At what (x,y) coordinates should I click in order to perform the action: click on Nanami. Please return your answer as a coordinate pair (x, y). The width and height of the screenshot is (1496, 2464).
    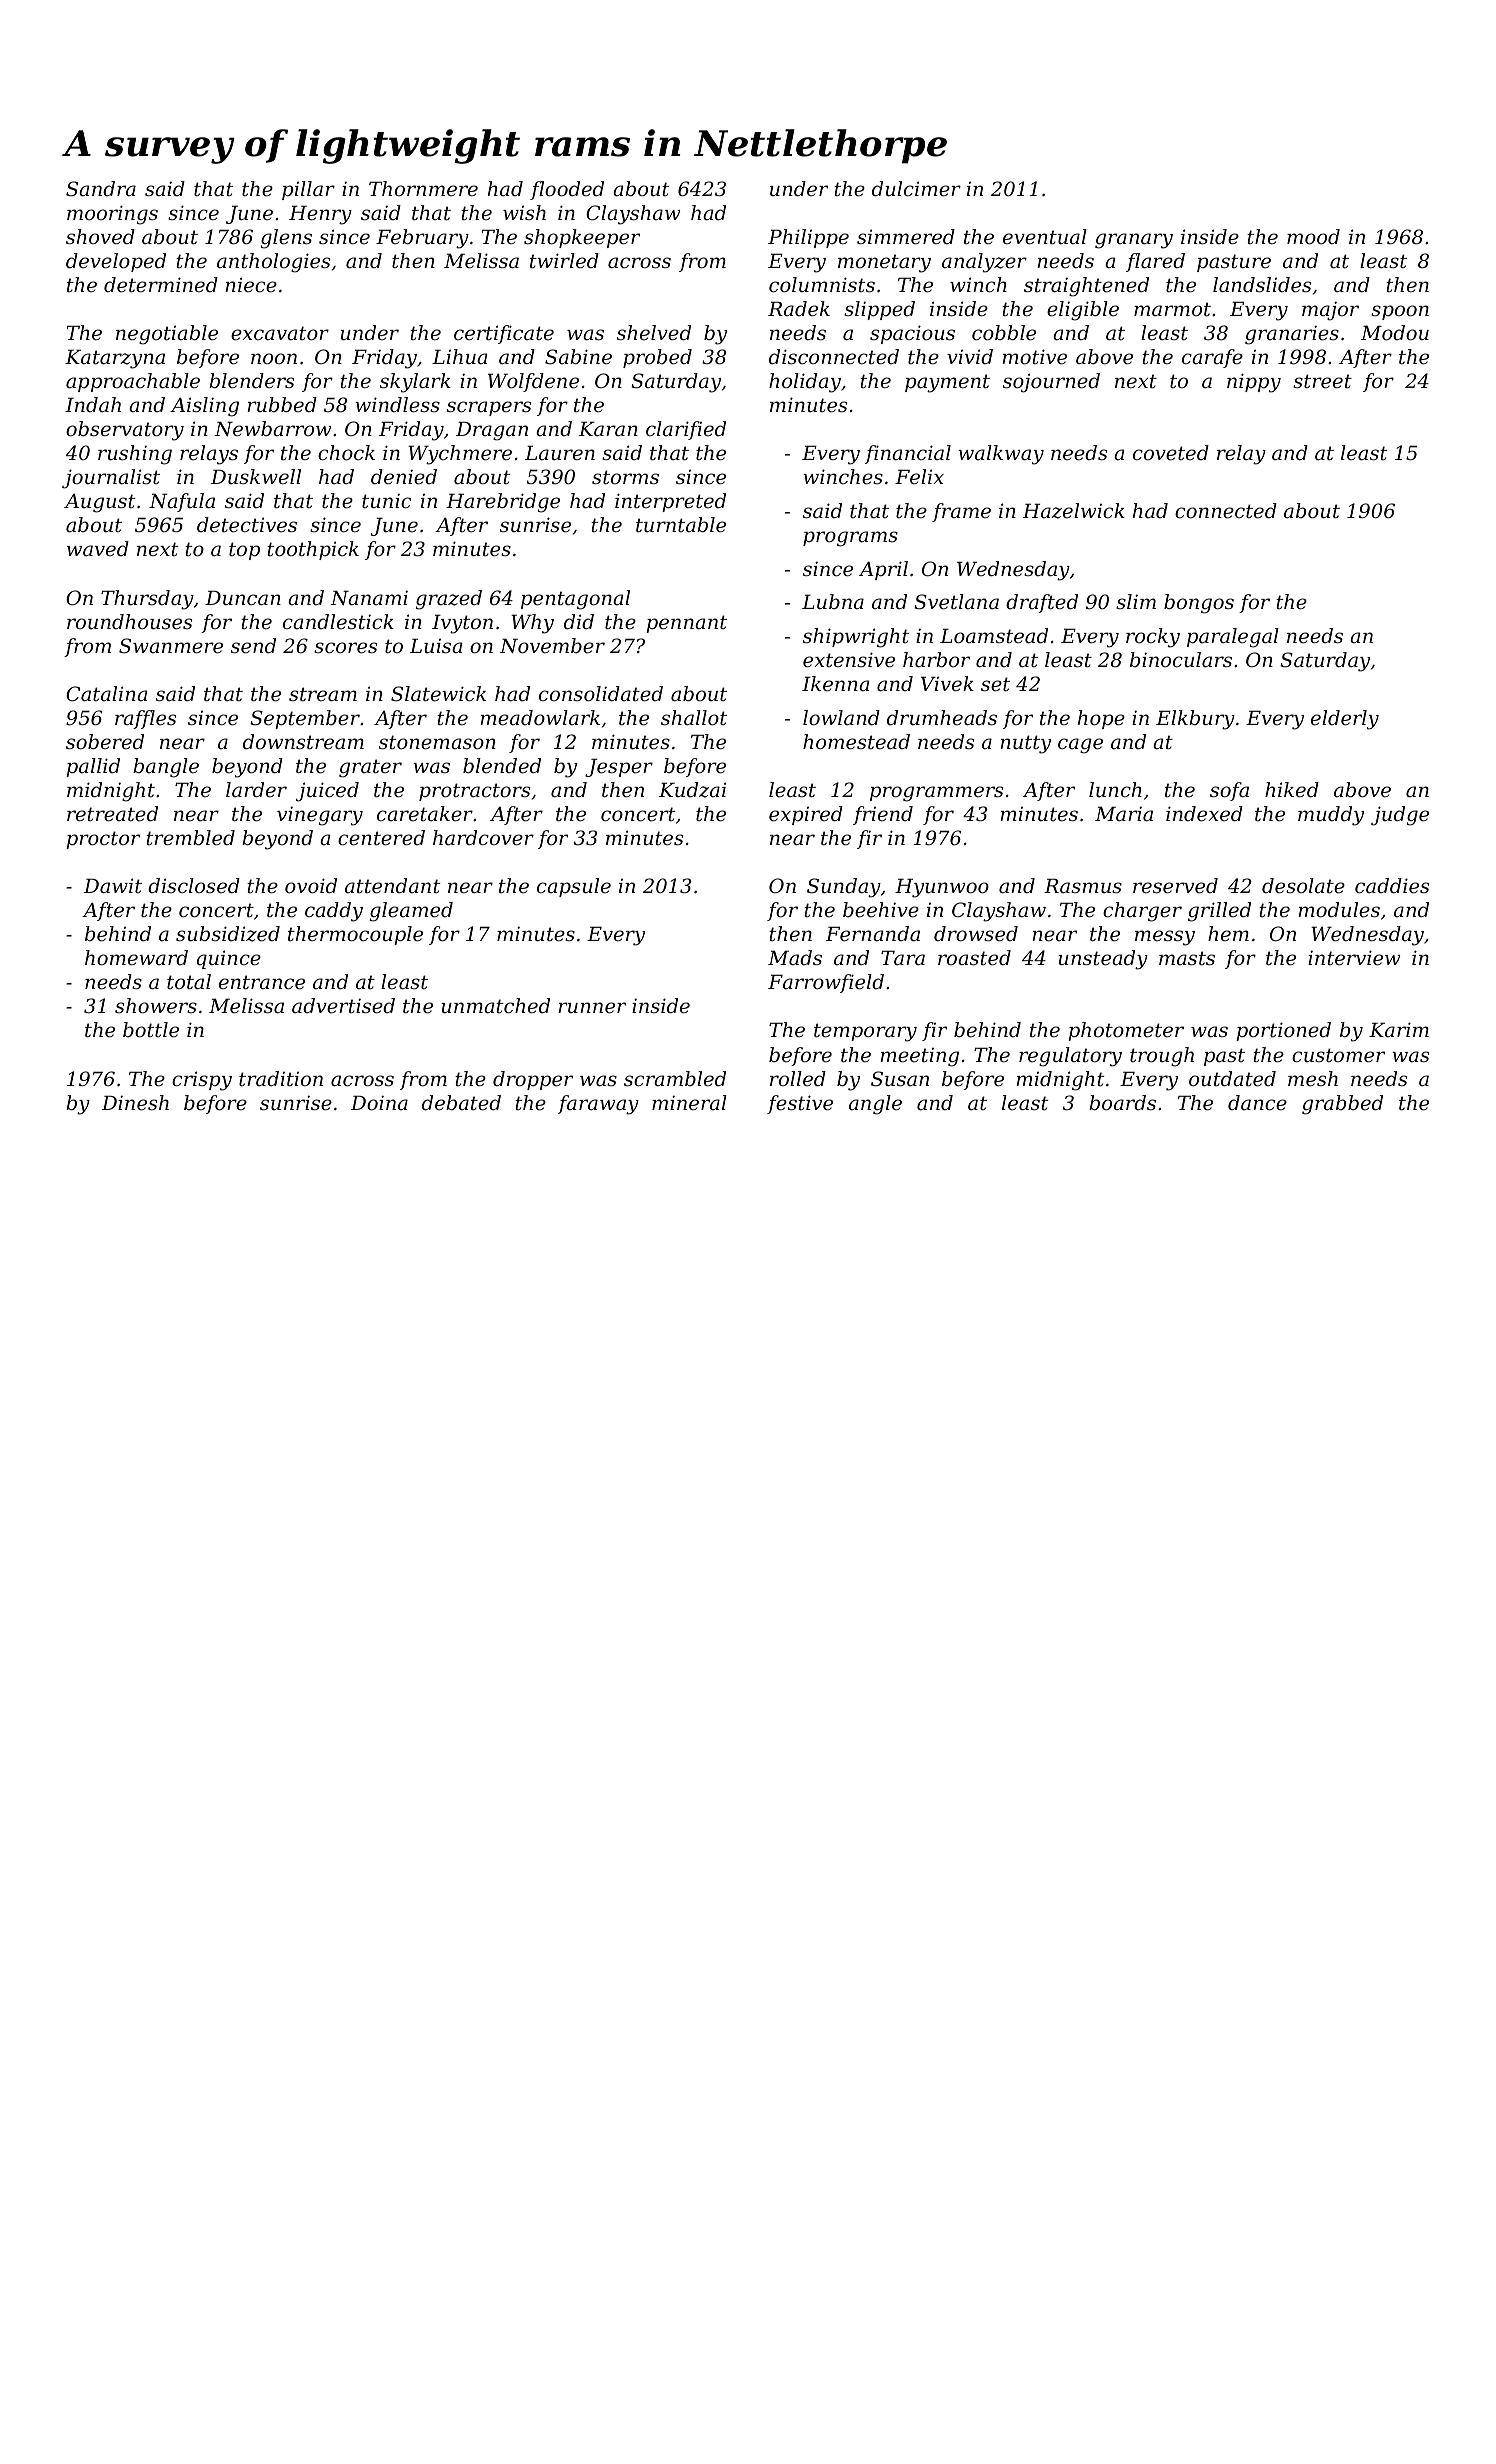
    Looking at the image, I should click on (369, 598).
